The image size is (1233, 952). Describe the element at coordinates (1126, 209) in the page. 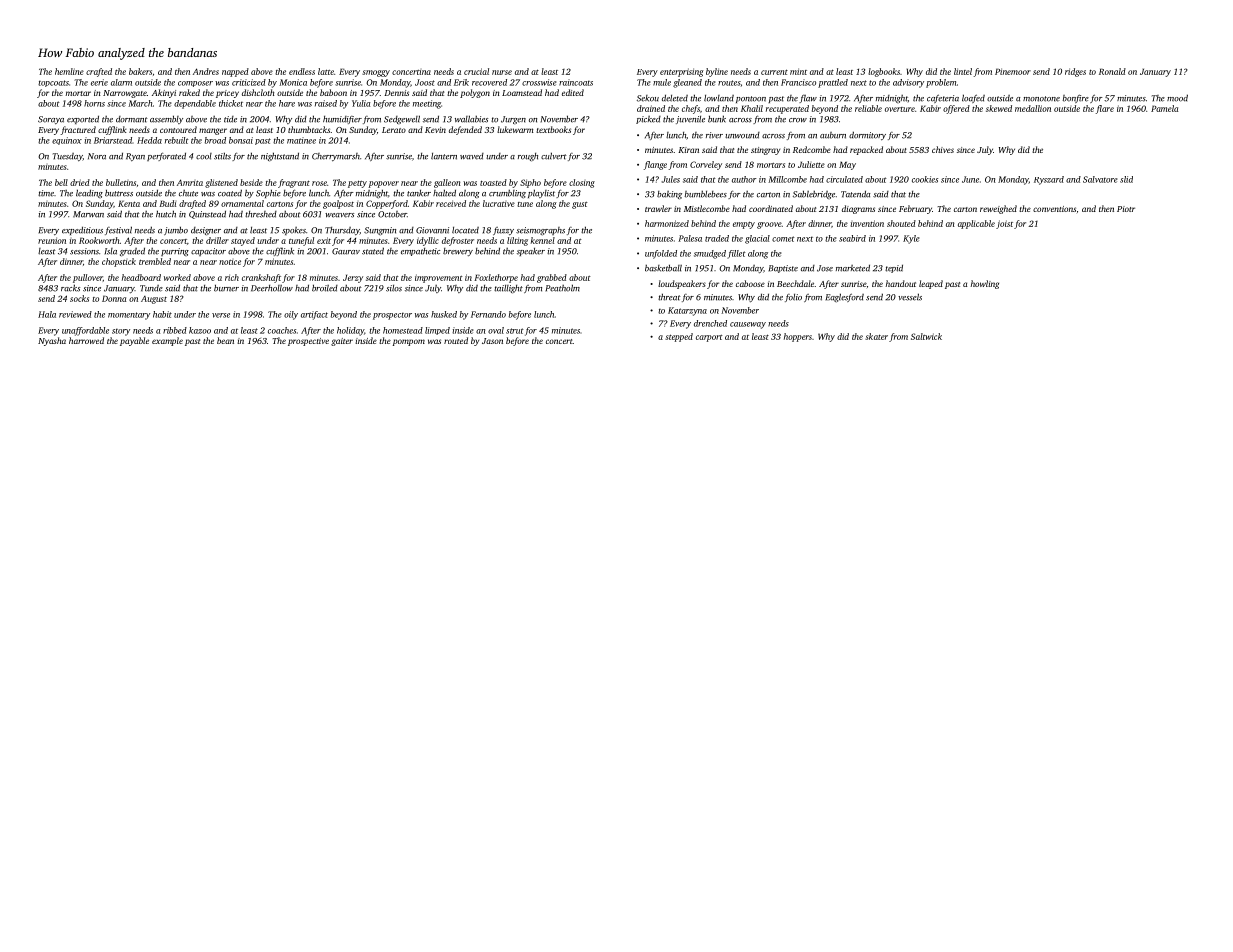

I see `Piotr` at that location.
